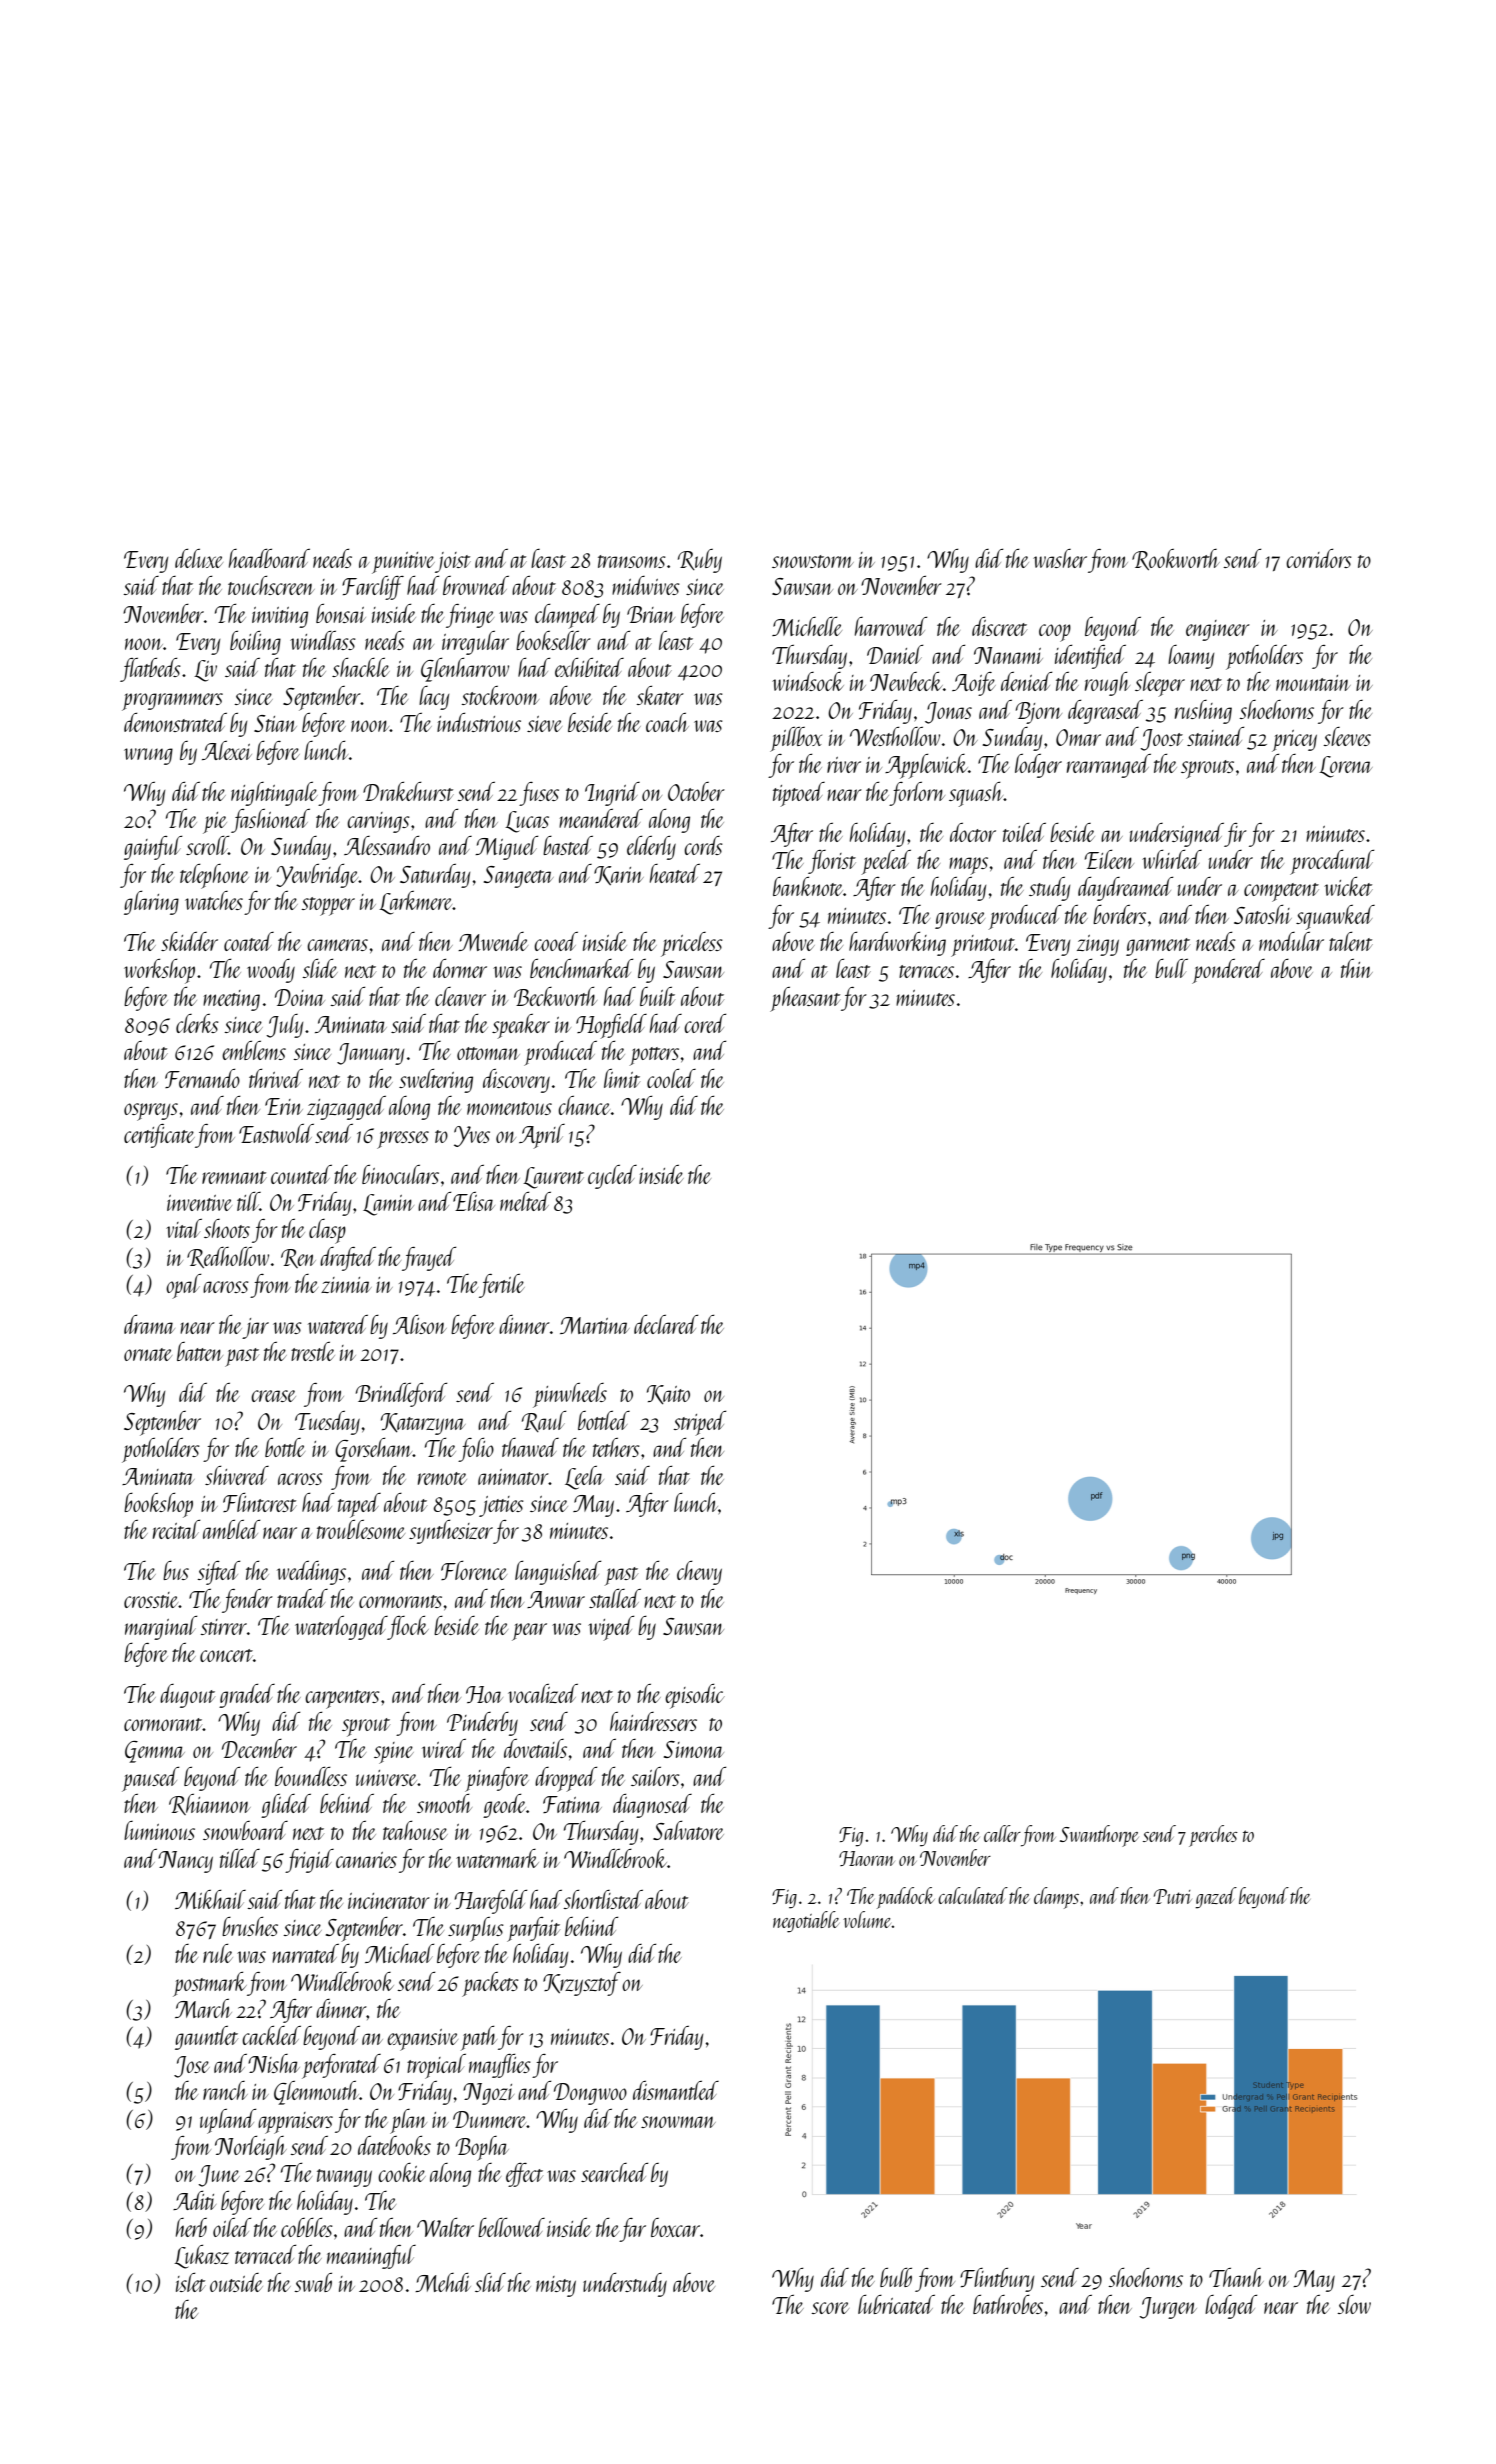 The height and width of the document is (2464, 1496). What do you see at coordinates (227, 750) in the document?
I see `Alexei` at bounding box center [227, 750].
